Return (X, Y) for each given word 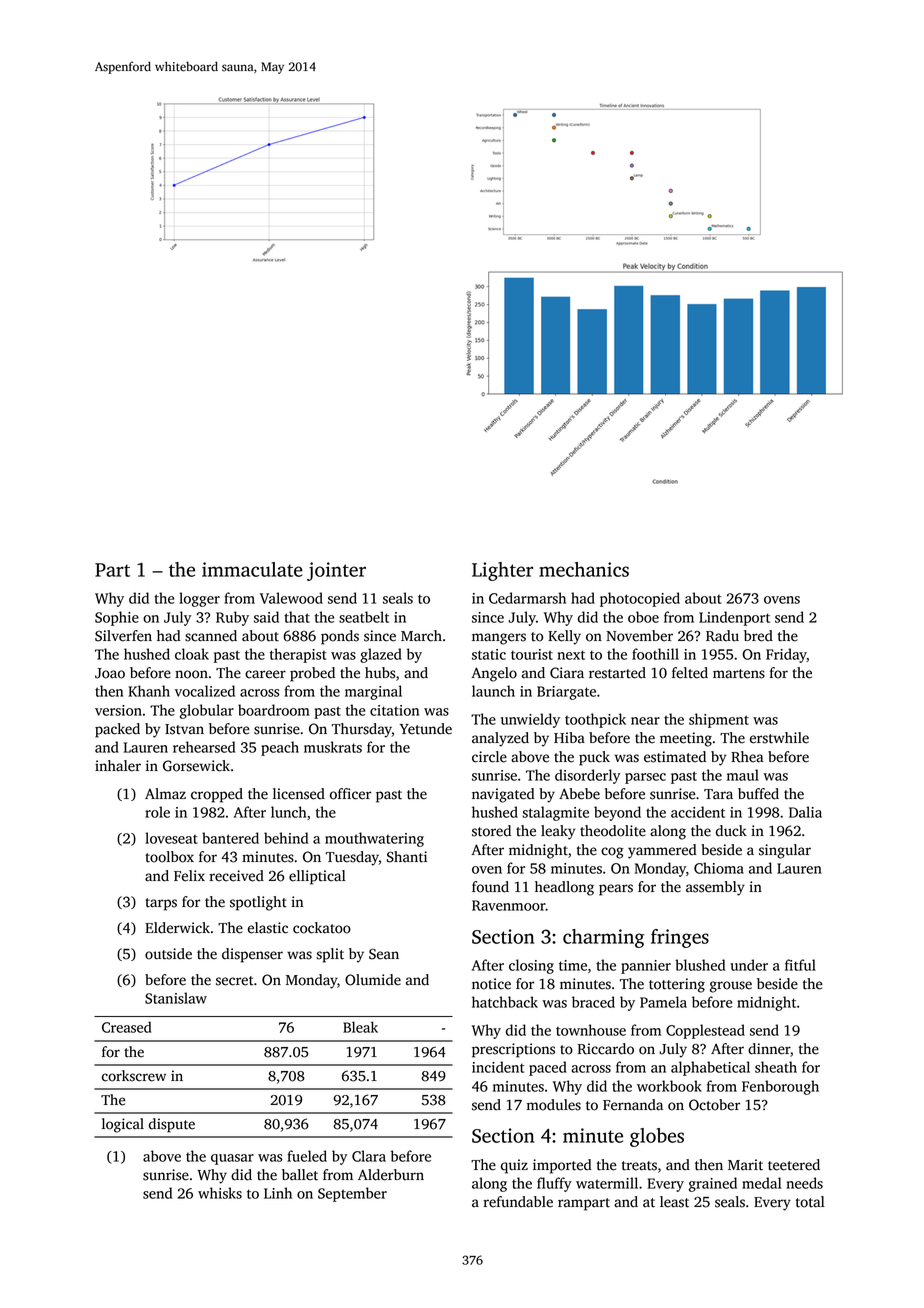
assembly (715, 888)
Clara (369, 1156)
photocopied (640, 599)
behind (286, 838)
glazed (381, 655)
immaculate (252, 569)
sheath (776, 1067)
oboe (643, 617)
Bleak (360, 1027)
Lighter (502, 571)
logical (123, 1125)
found (490, 887)
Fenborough (780, 1087)
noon (191, 674)
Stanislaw (176, 998)
